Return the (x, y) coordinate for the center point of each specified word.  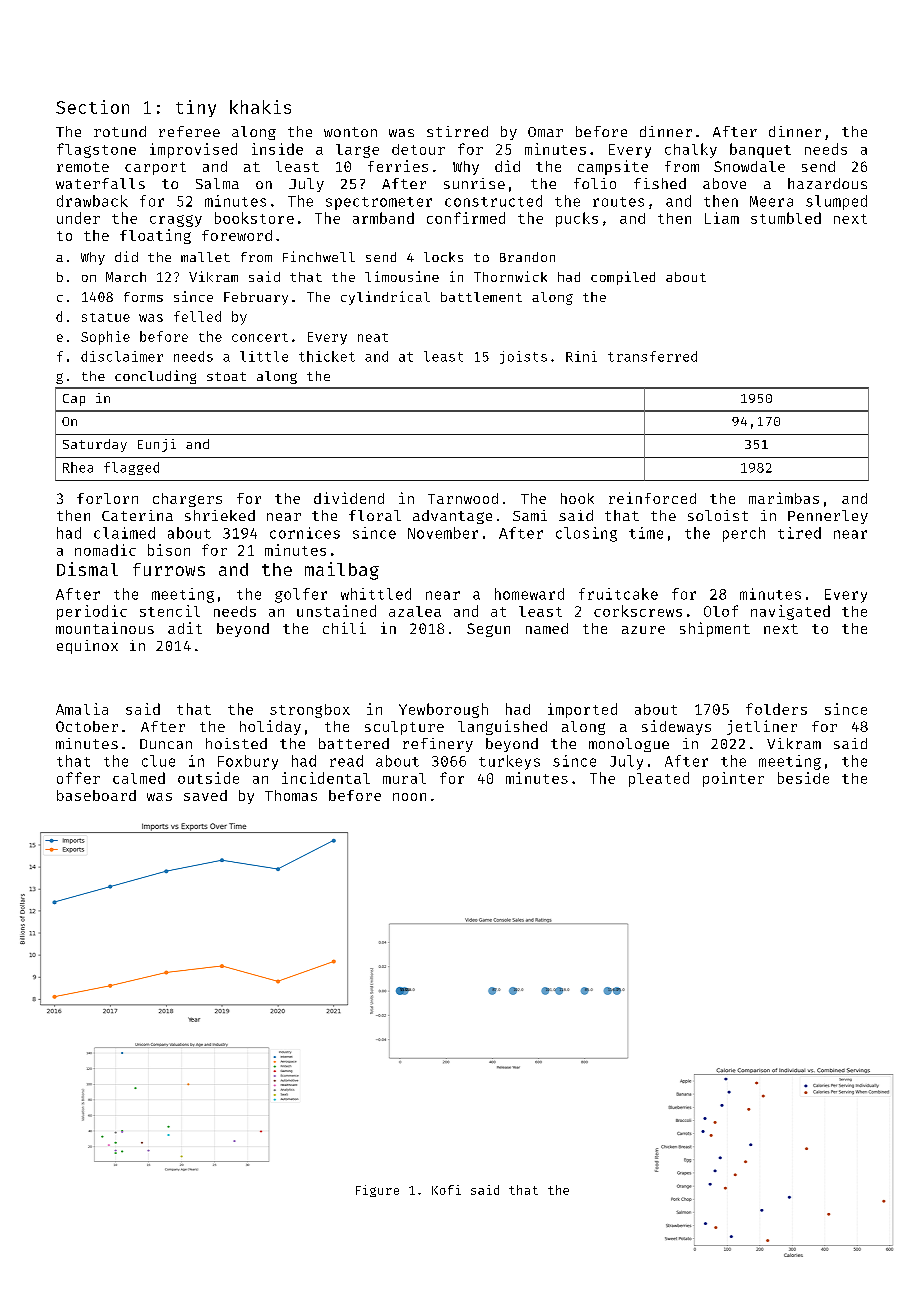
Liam (722, 218)
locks (443, 257)
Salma (217, 183)
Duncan (166, 744)
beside (803, 778)
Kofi (446, 1190)
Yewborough (443, 710)
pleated (659, 779)
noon (409, 797)
